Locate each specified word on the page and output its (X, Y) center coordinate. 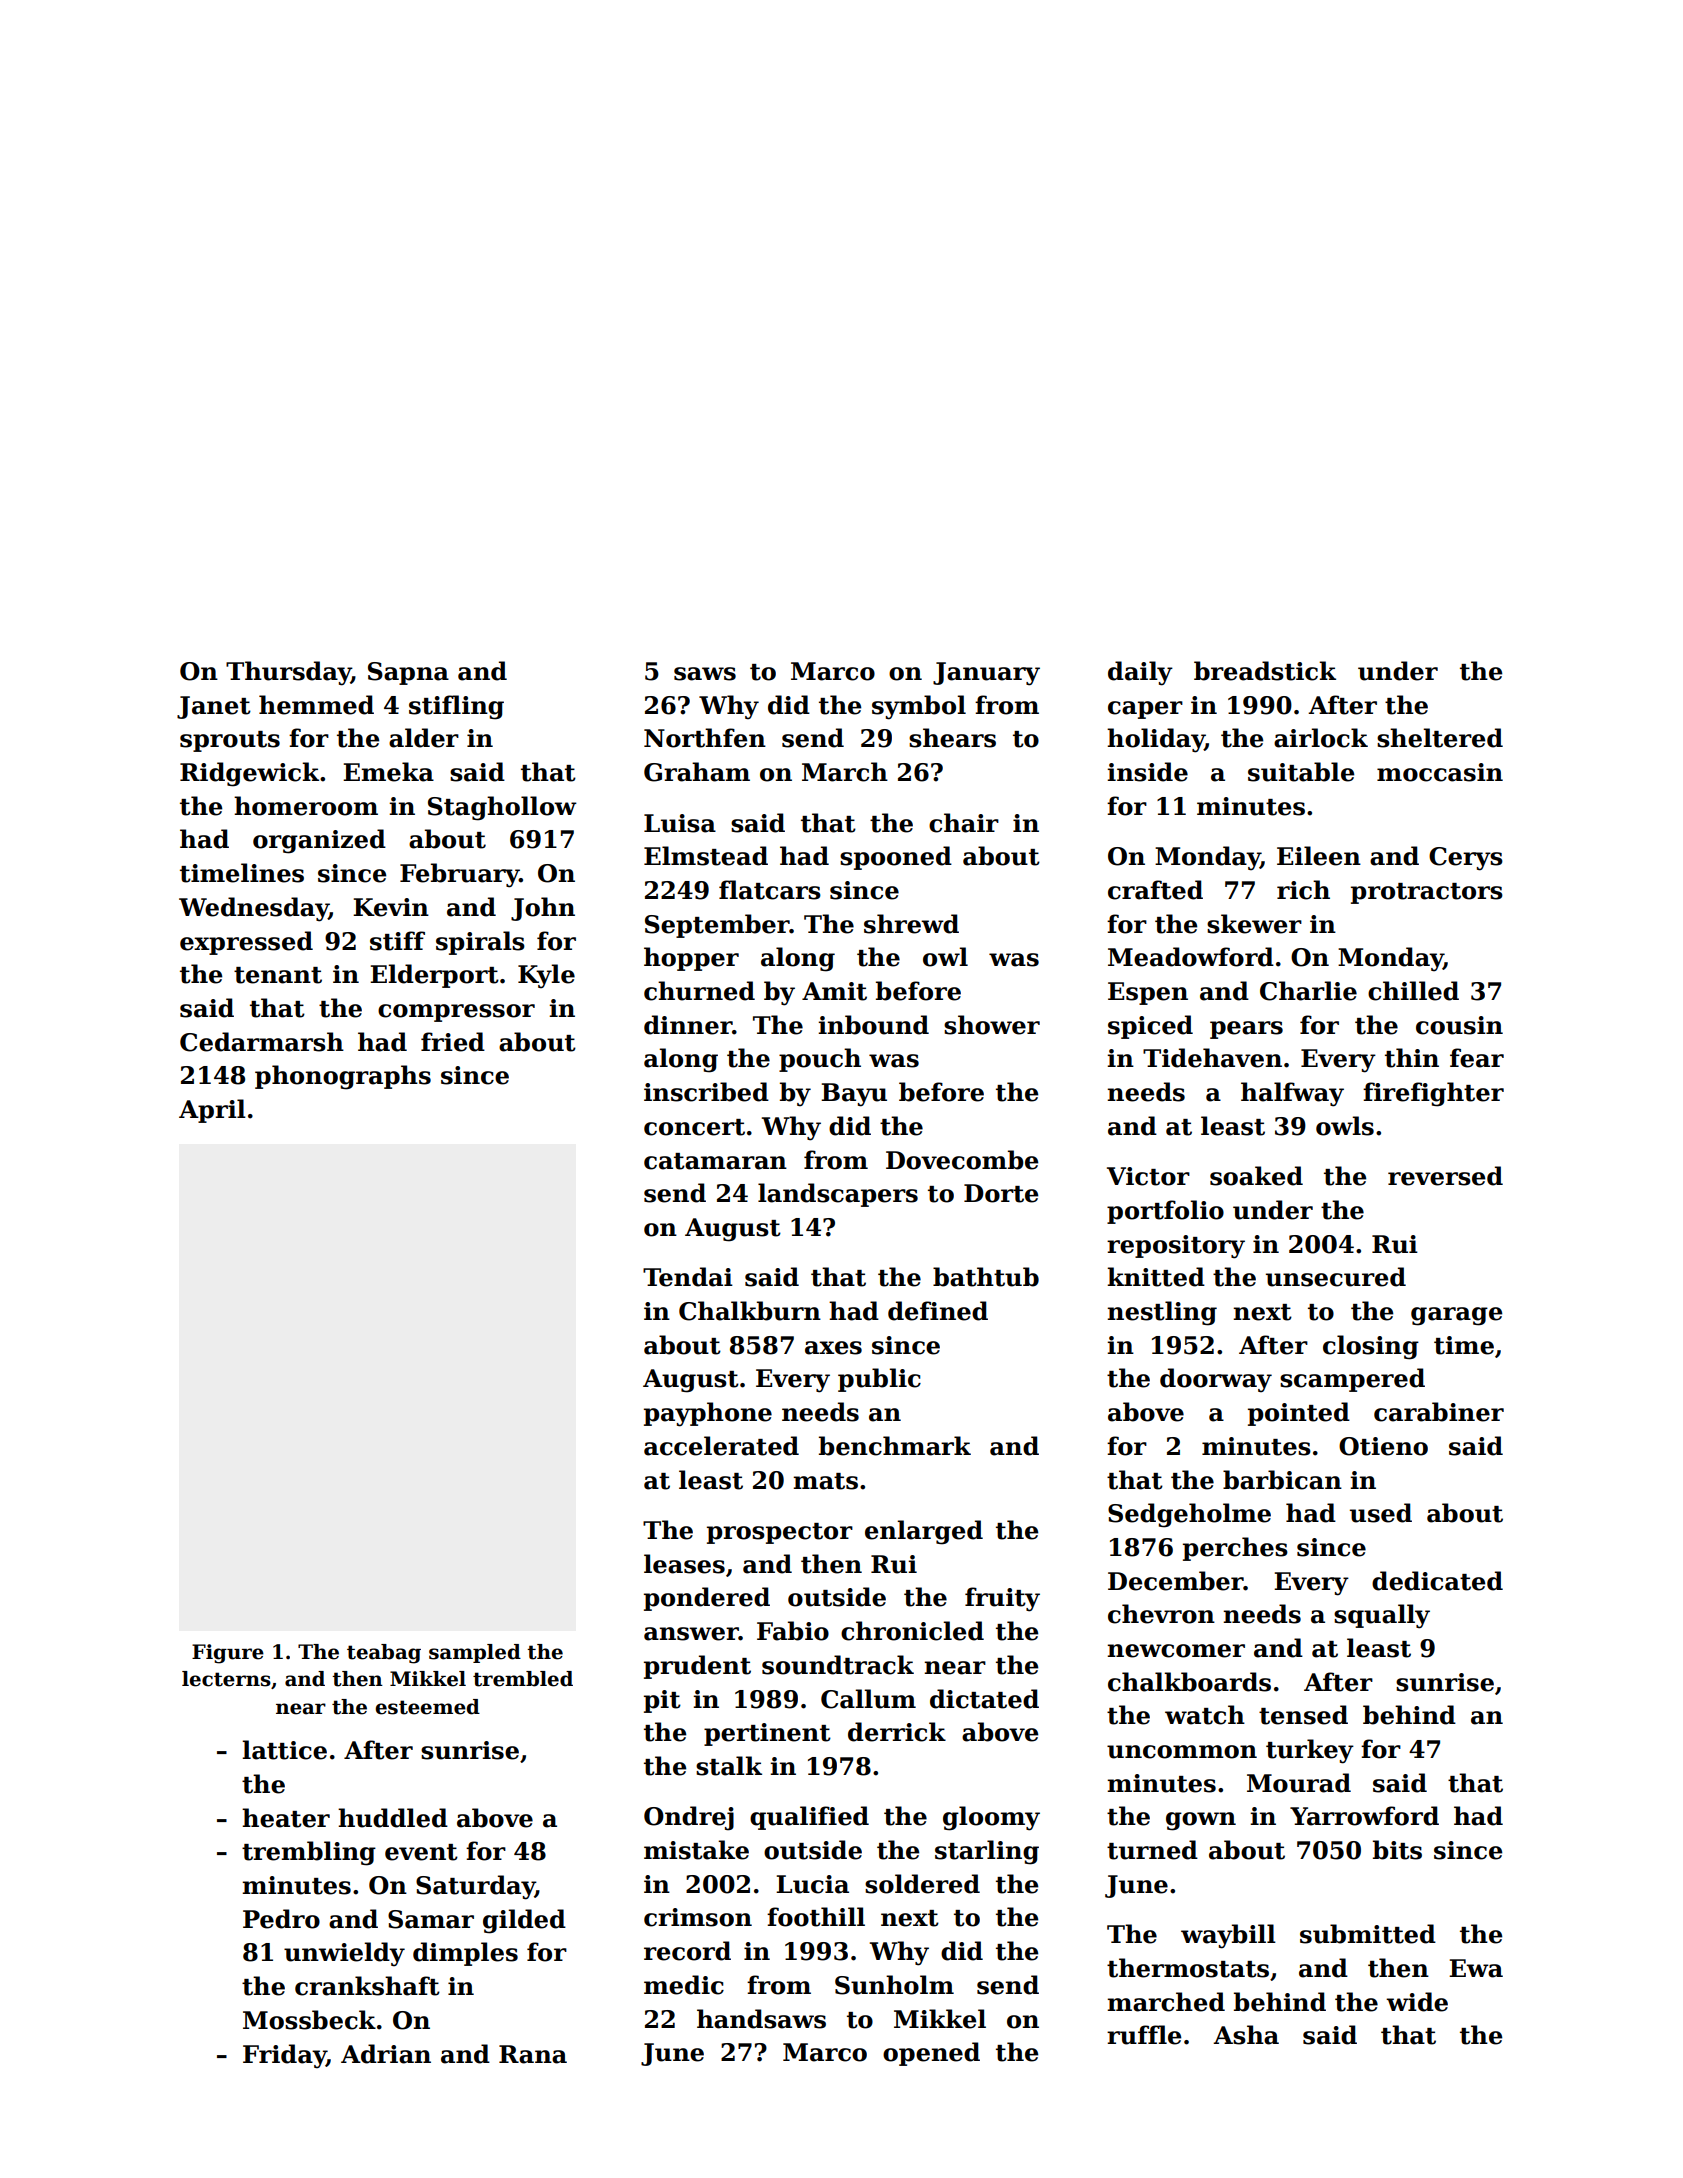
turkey (1310, 1751)
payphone (708, 1414)
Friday (284, 2056)
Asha (1246, 2035)
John (543, 909)
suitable (1301, 772)
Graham (697, 772)
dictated (984, 1699)
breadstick (1265, 671)
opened (931, 2054)
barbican (1282, 1480)
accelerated (721, 1446)
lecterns (226, 1679)
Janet (214, 707)
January (986, 674)
